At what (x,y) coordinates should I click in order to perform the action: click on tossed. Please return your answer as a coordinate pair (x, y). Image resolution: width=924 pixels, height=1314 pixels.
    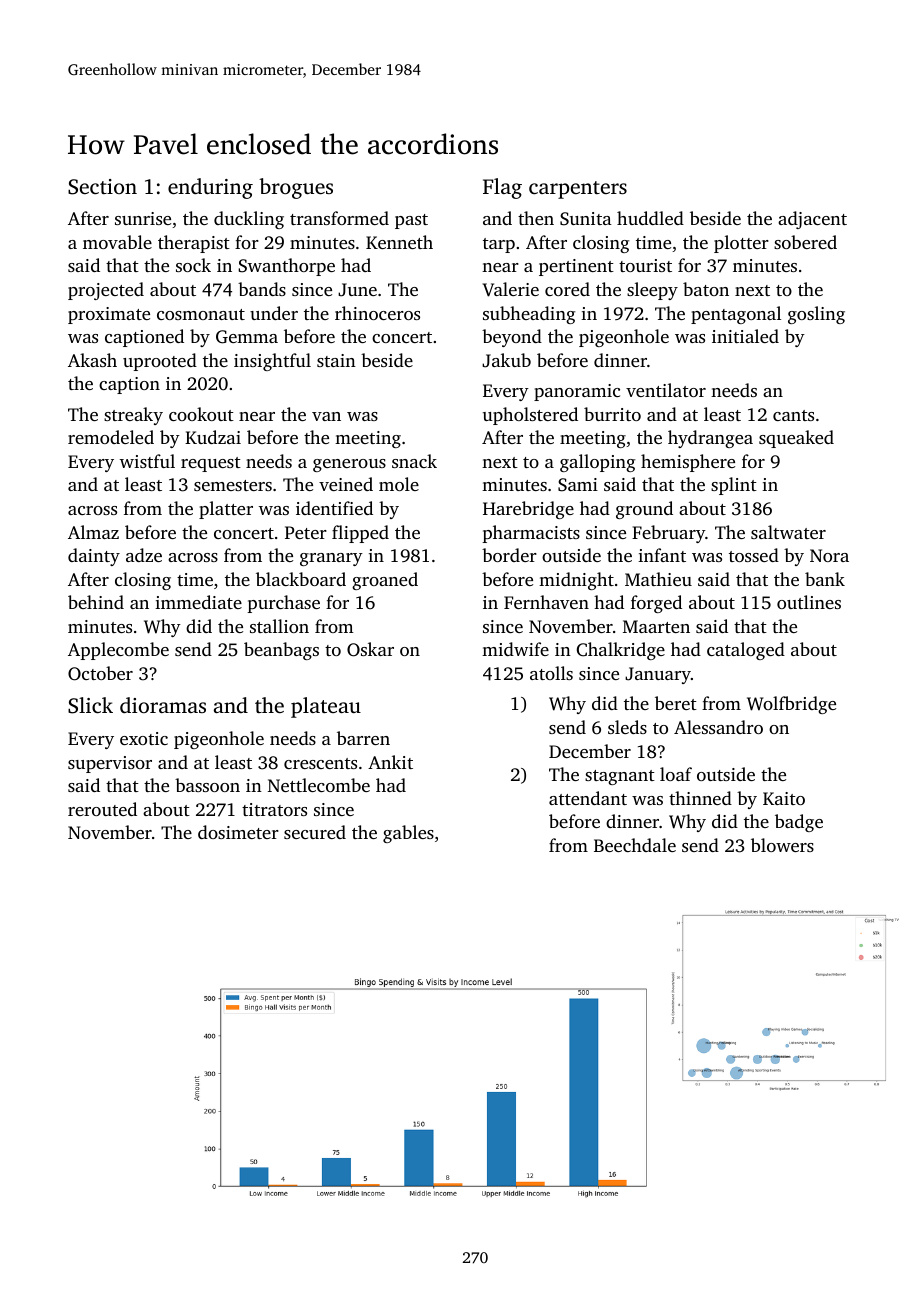
    Looking at the image, I should click on (754, 555).
